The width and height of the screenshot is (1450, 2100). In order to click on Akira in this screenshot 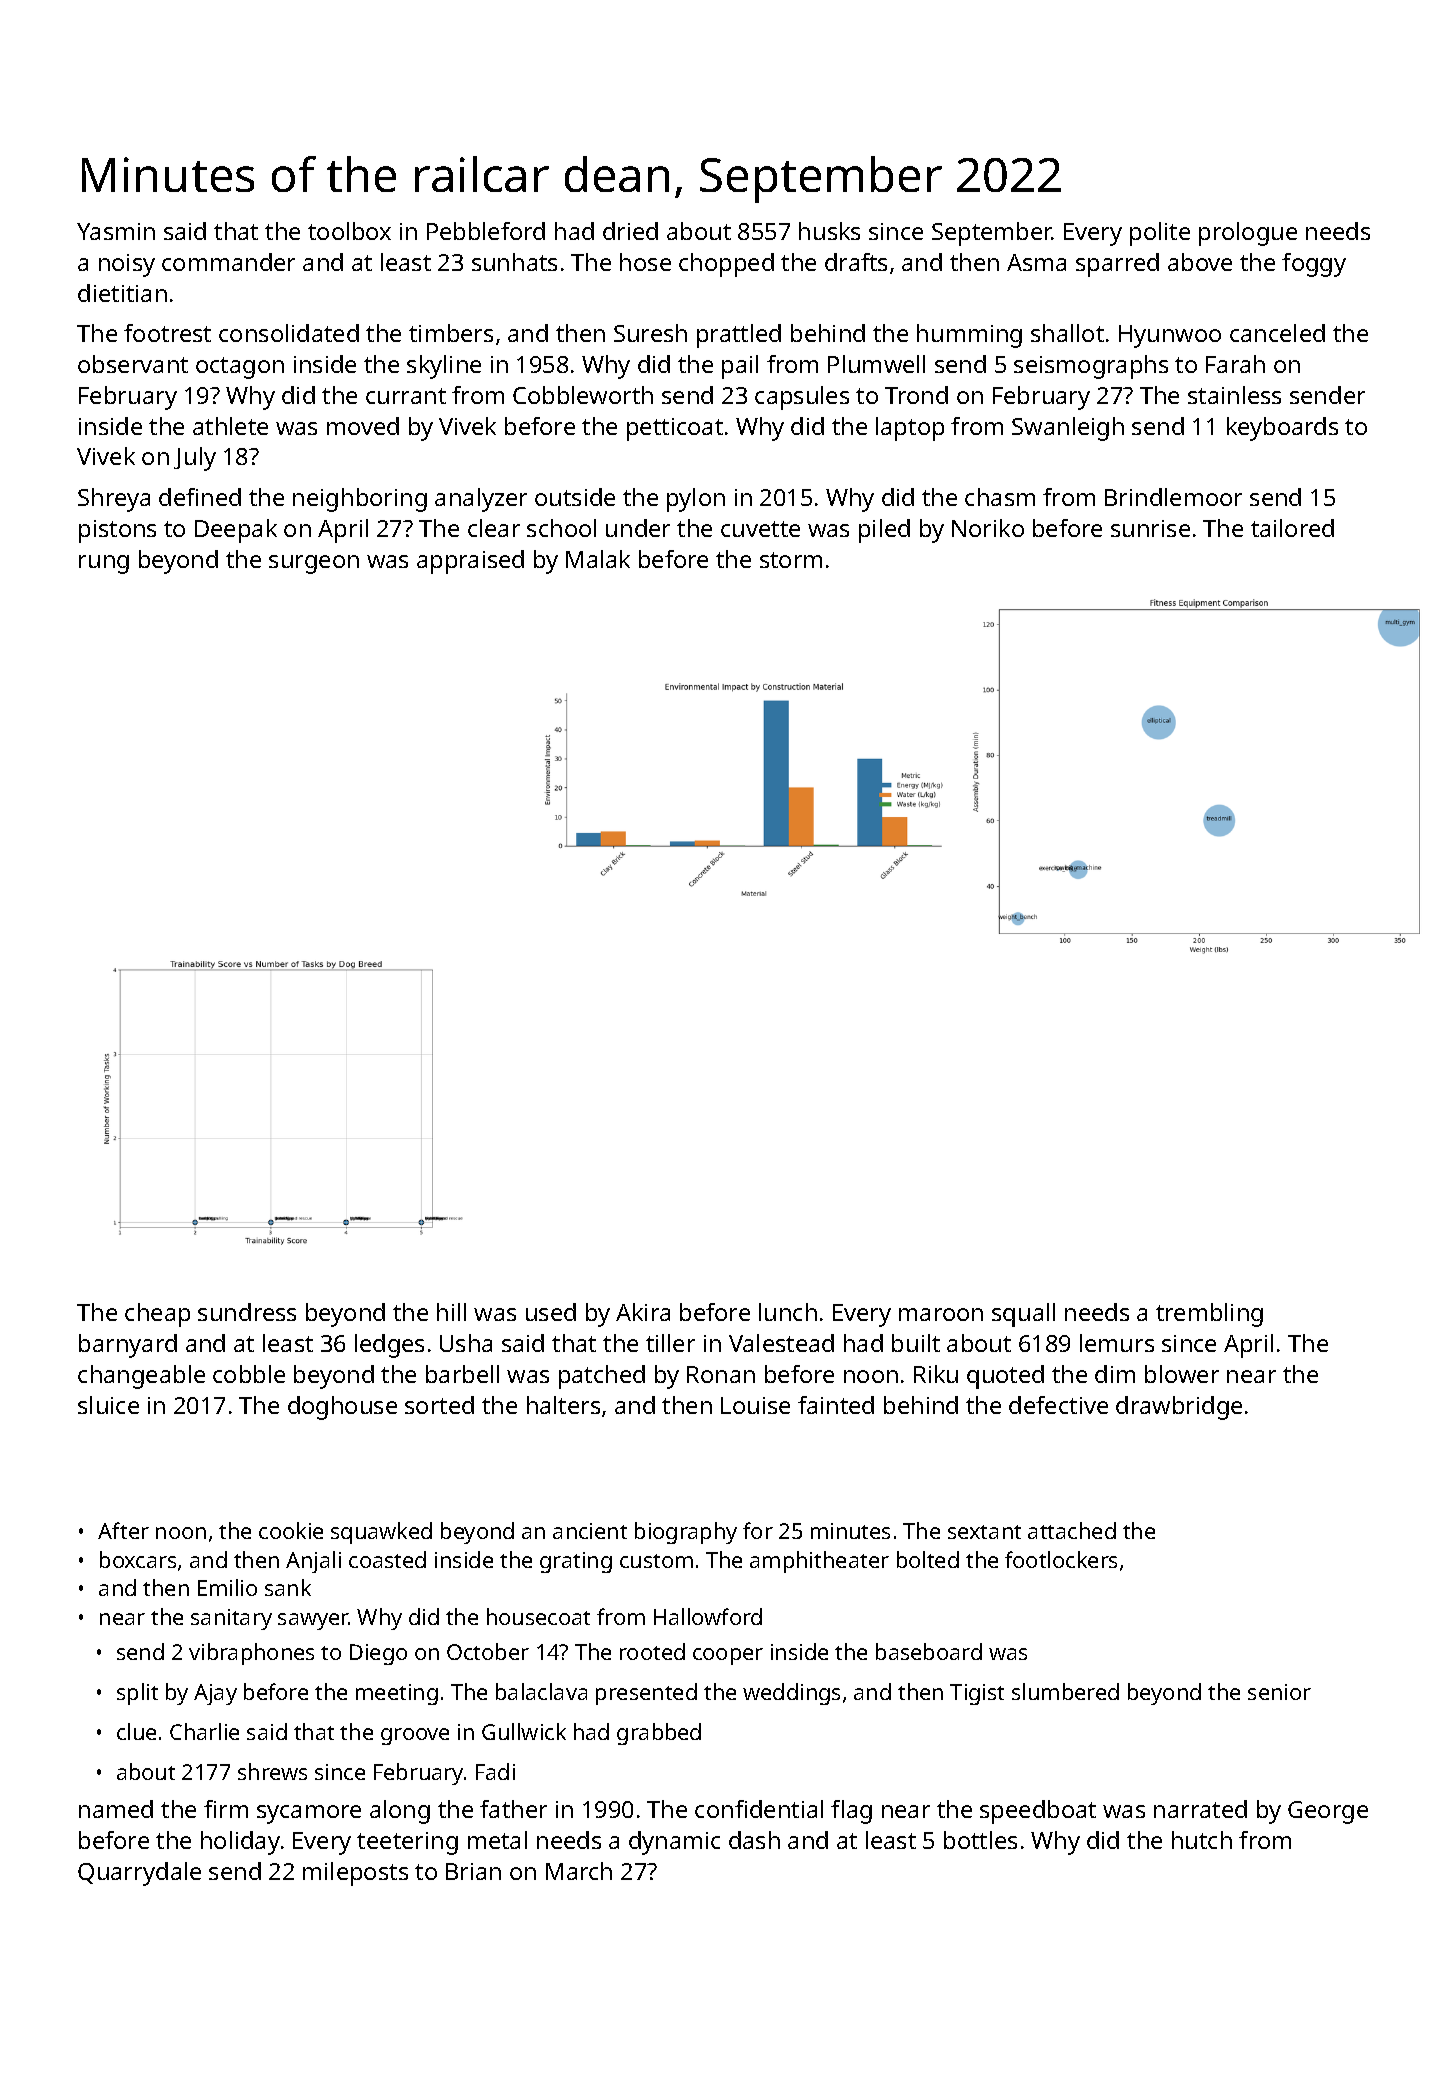, I will do `click(643, 1312)`.
